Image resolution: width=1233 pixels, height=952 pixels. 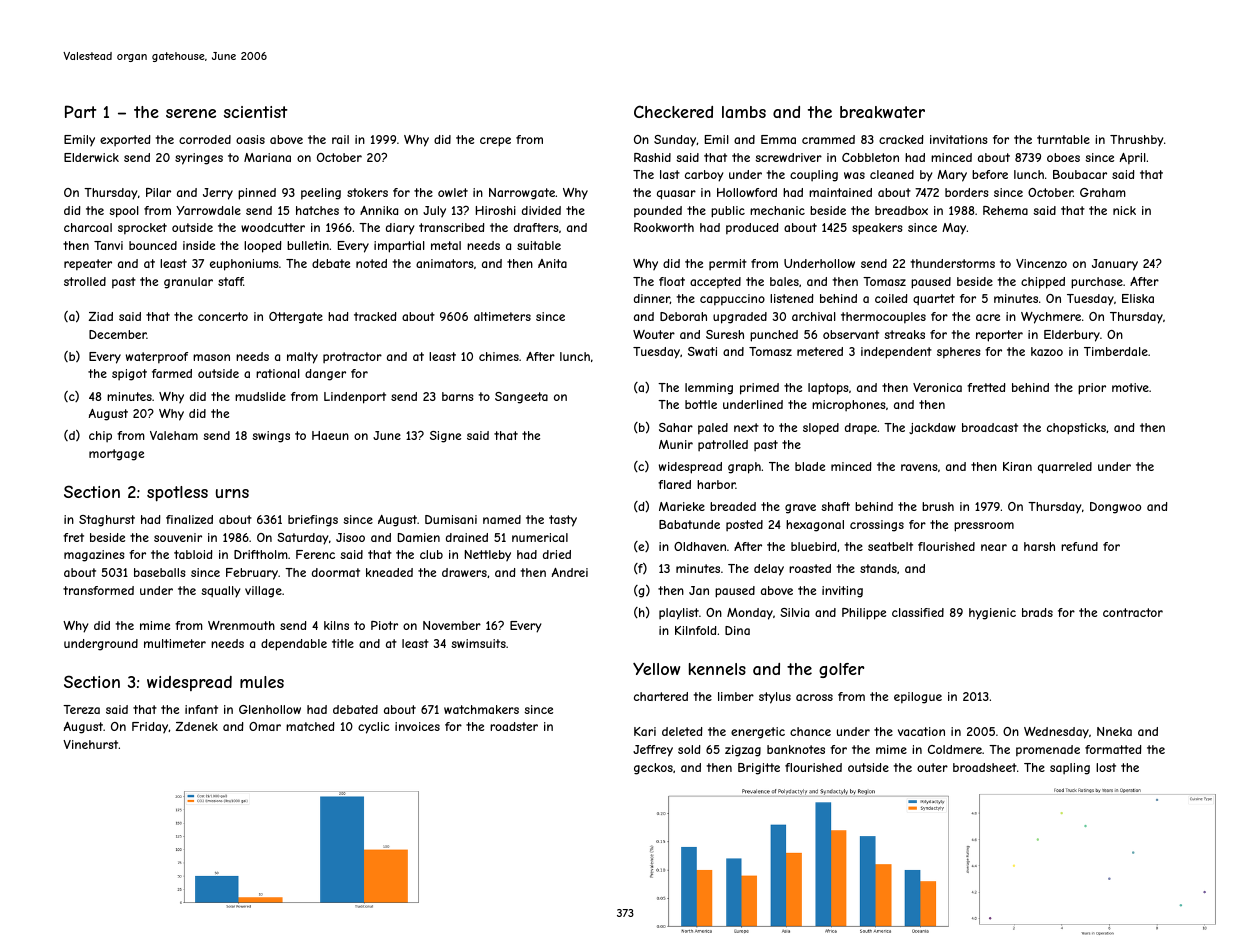 I want to click on Vinehurst, so click(x=90, y=744).
